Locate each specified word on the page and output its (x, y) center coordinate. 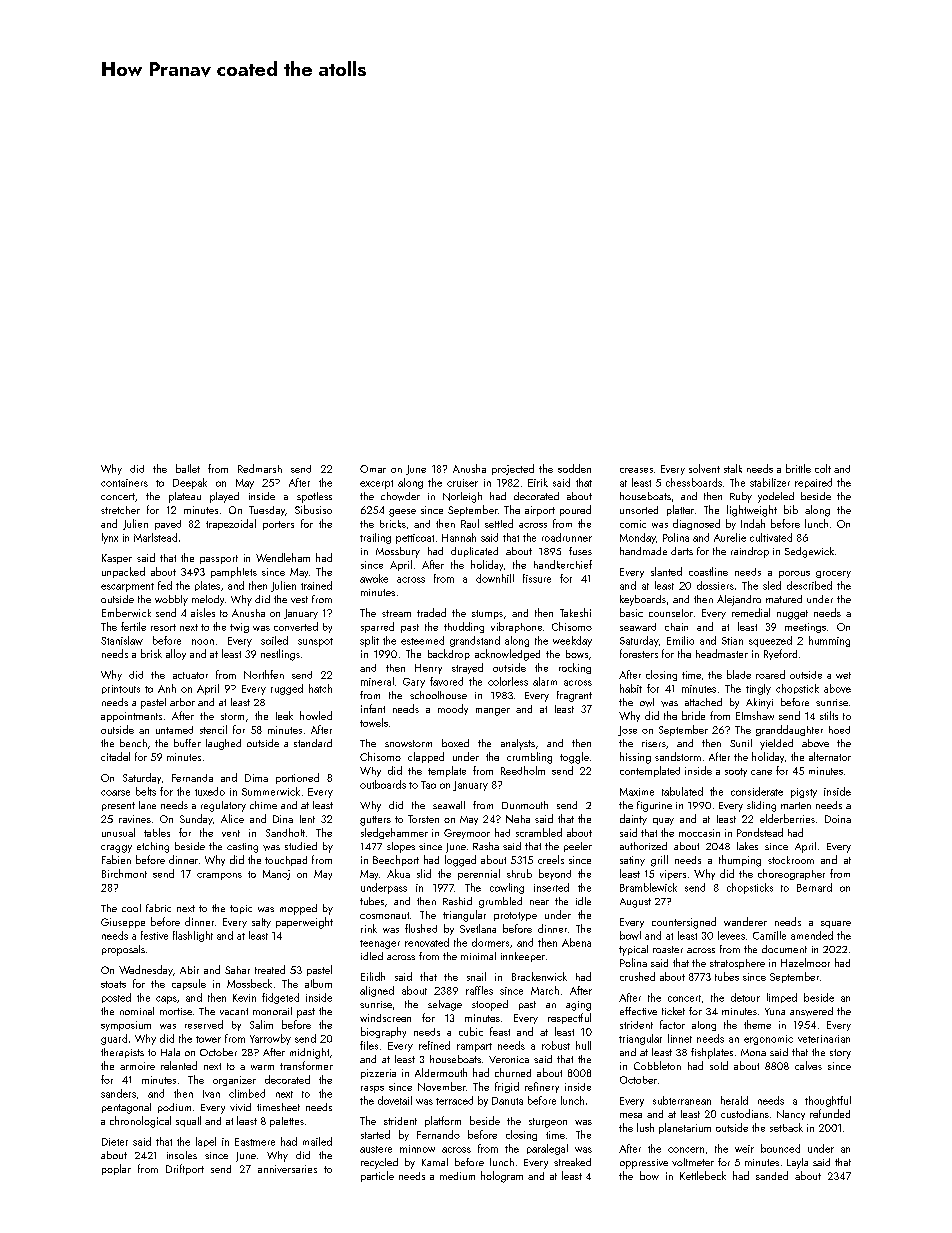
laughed (223, 744)
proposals (123, 950)
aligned (377, 991)
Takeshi (575, 612)
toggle (574, 758)
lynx (110, 538)
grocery (833, 574)
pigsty (804, 793)
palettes (287, 1122)
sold (719, 1065)
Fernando (438, 1134)
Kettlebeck (703, 1175)
